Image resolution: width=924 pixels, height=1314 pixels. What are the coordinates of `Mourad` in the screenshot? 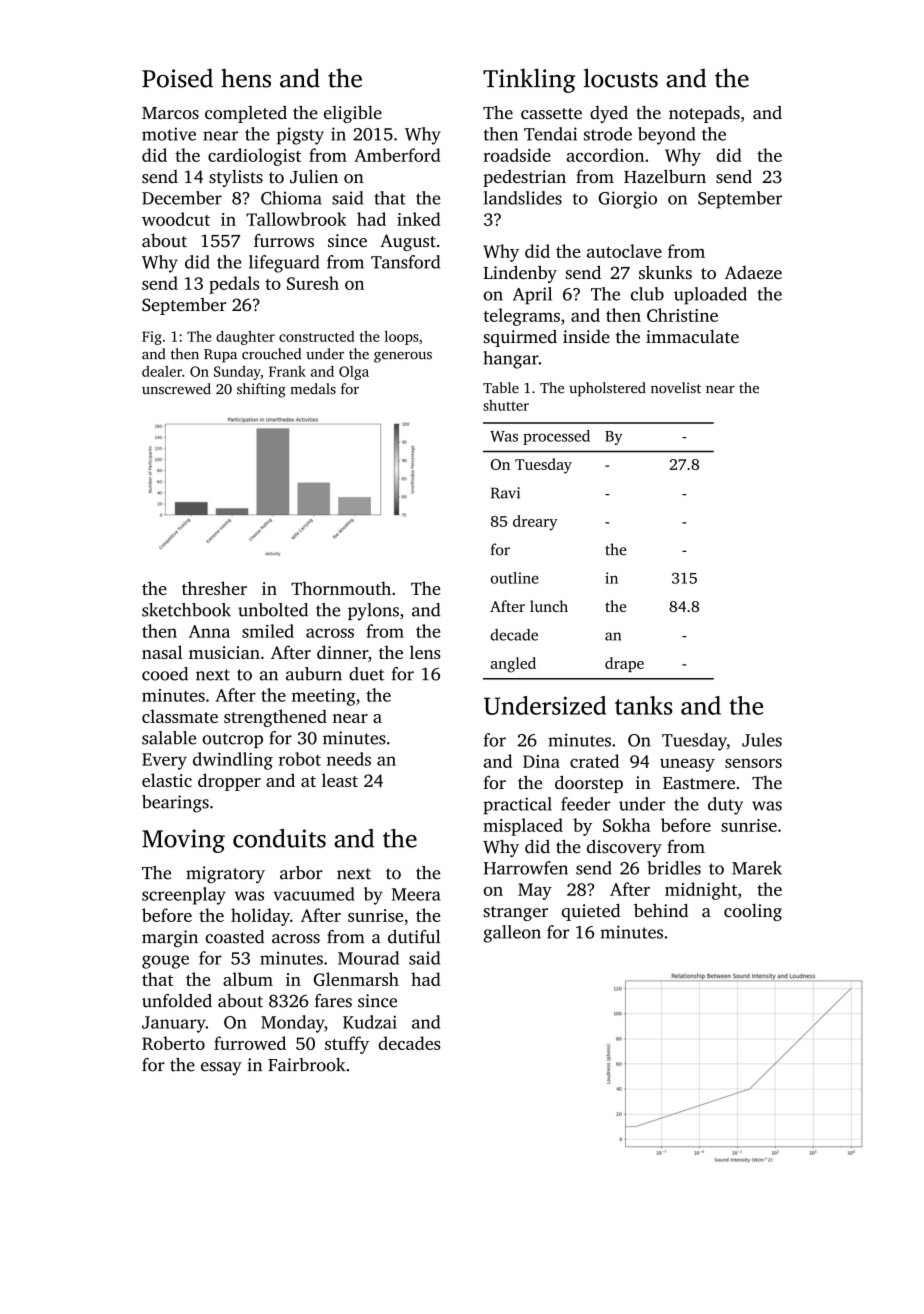 It's located at (368, 958).
